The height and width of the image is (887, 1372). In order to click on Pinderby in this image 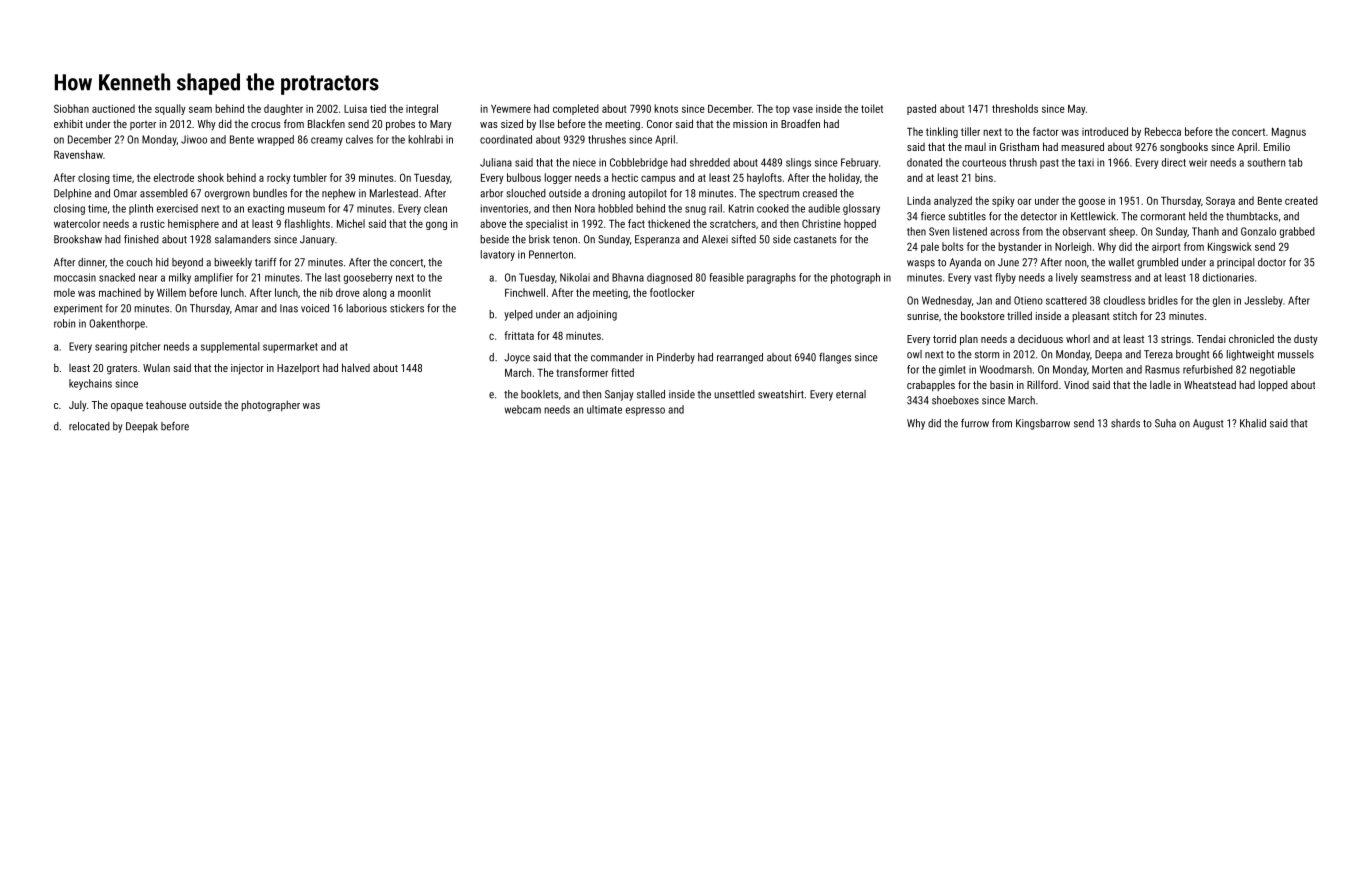, I will do `click(676, 358)`.
